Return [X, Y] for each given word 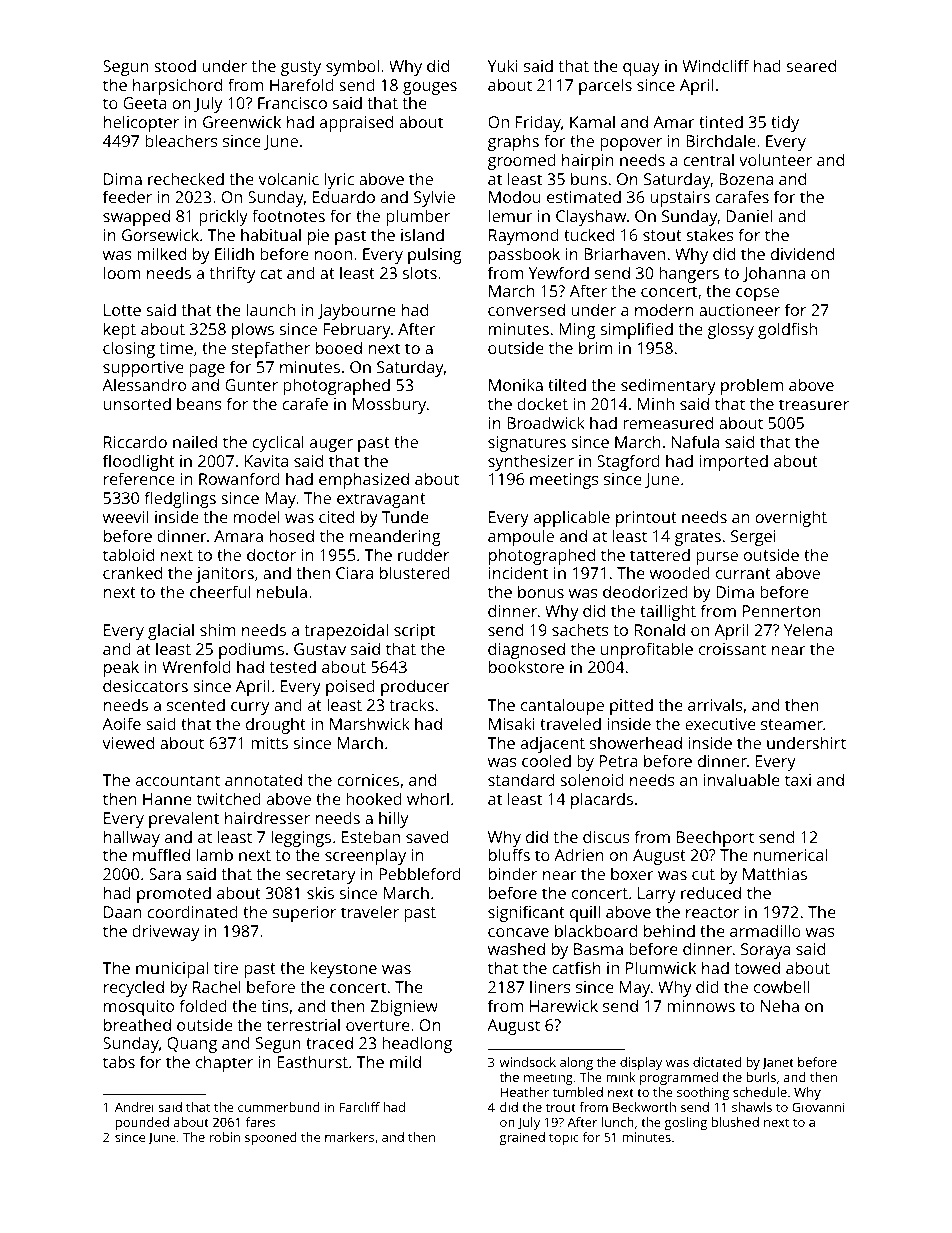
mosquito [139, 1008]
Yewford [559, 272]
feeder [127, 196]
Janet [778, 1064]
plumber [418, 217]
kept [120, 330]
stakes [710, 234]
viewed [128, 742]
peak [121, 668]
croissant [732, 649]
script [414, 632]
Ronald [660, 629]
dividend [802, 253]
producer [415, 687]
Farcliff [360, 1107]
